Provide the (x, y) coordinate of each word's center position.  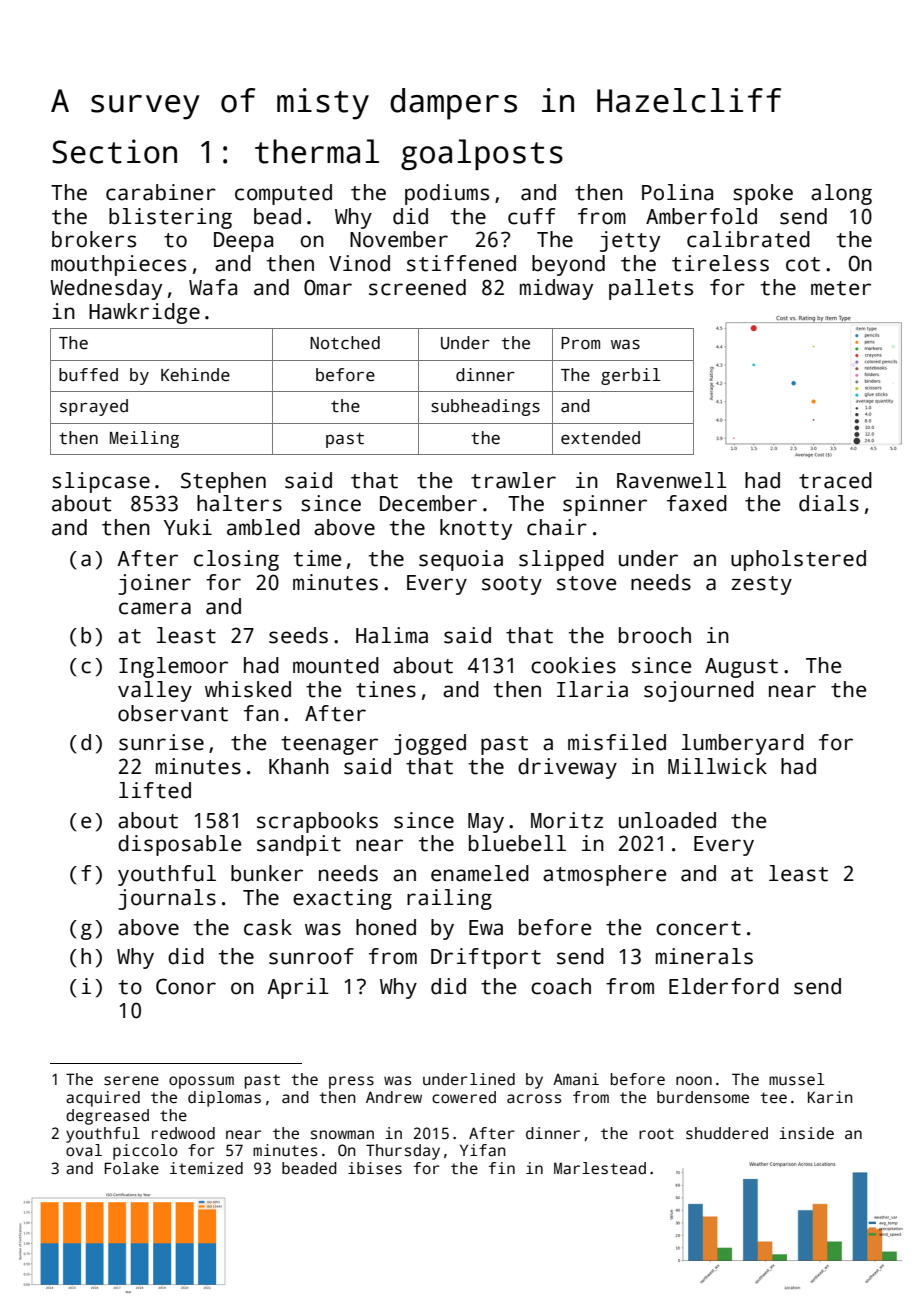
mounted (336, 665)
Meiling (144, 439)
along (841, 194)
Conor (186, 986)
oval (84, 1150)
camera (155, 608)
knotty (476, 529)
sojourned (699, 691)
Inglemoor (173, 667)
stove (586, 583)
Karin (830, 1097)
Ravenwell (672, 480)
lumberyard (743, 744)
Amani (576, 1079)
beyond (568, 265)
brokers (94, 239)
